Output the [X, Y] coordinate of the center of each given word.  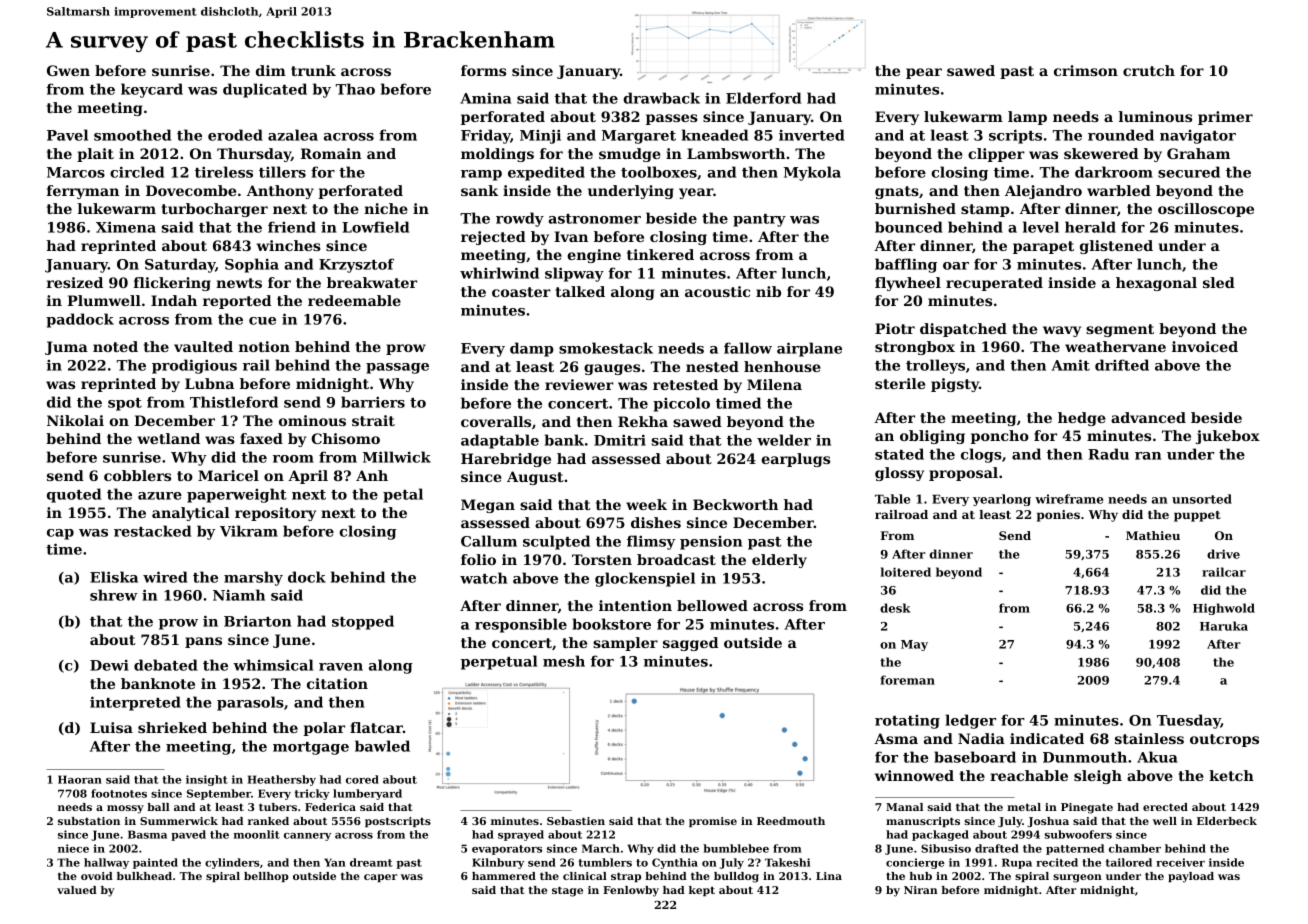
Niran [921, 890]
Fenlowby [631, 891]
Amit [1071, 365]
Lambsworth [736, 153]
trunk [313, 70]
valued [77, 890]
